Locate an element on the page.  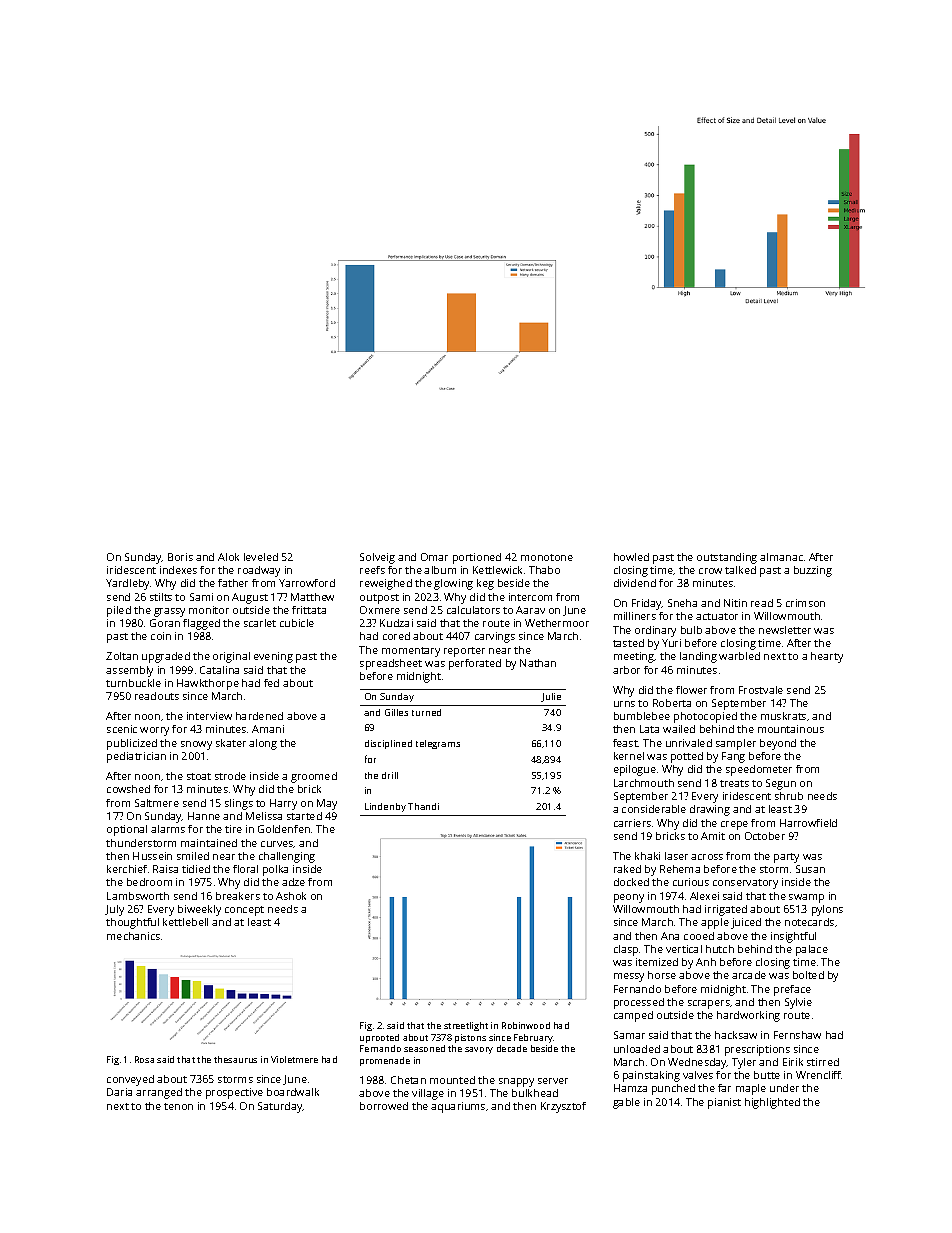
outstanding is located at coordinates (727, 558).
